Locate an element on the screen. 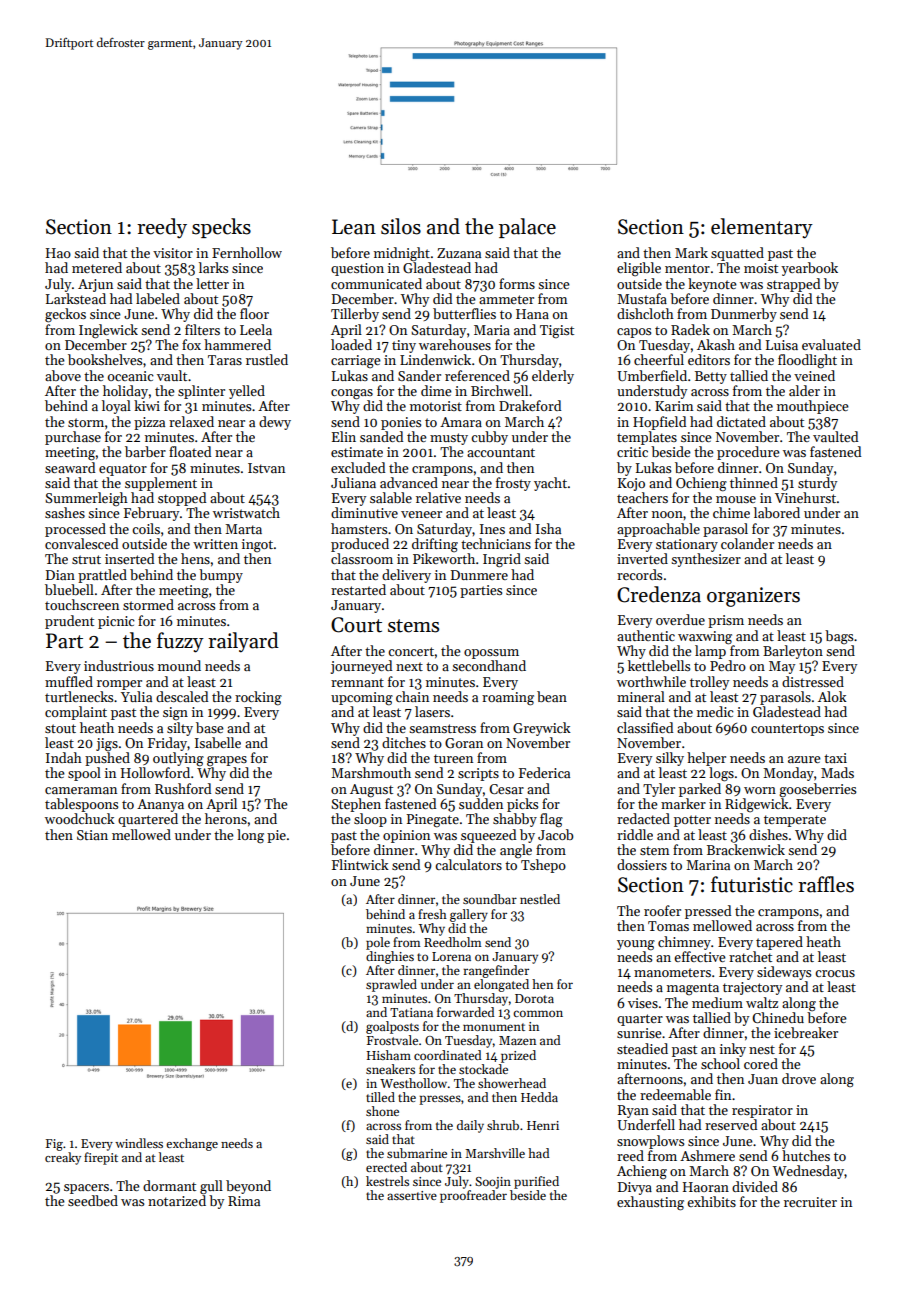 The height and width of the screenshot is (1316, 908). notarized is located at coordinates (177, 1200).
